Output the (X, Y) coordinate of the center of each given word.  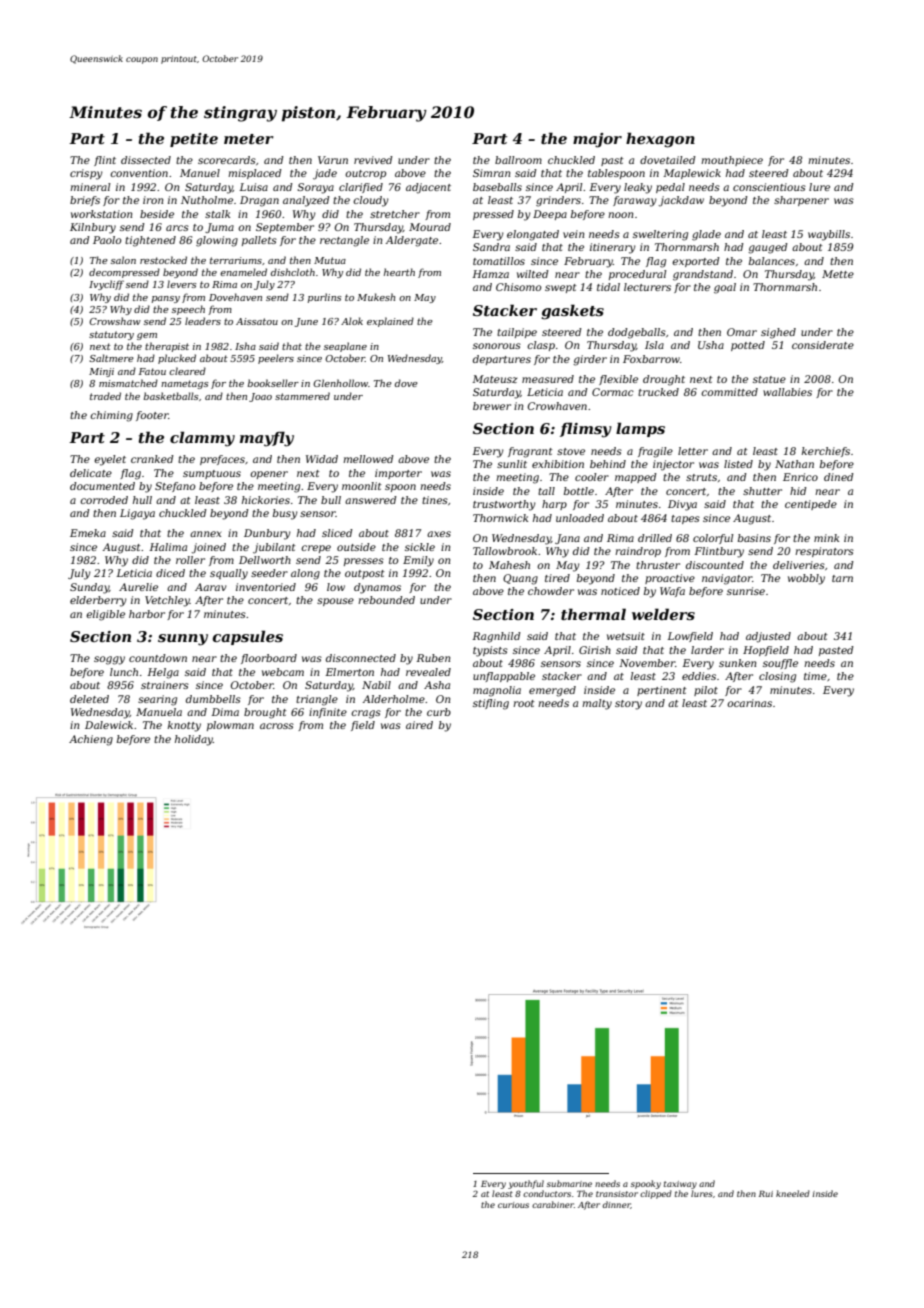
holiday (194, 740)
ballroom (518, 160)
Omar (742, 332)
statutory (111, 335)
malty (597, 704)
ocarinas (749, 703)
